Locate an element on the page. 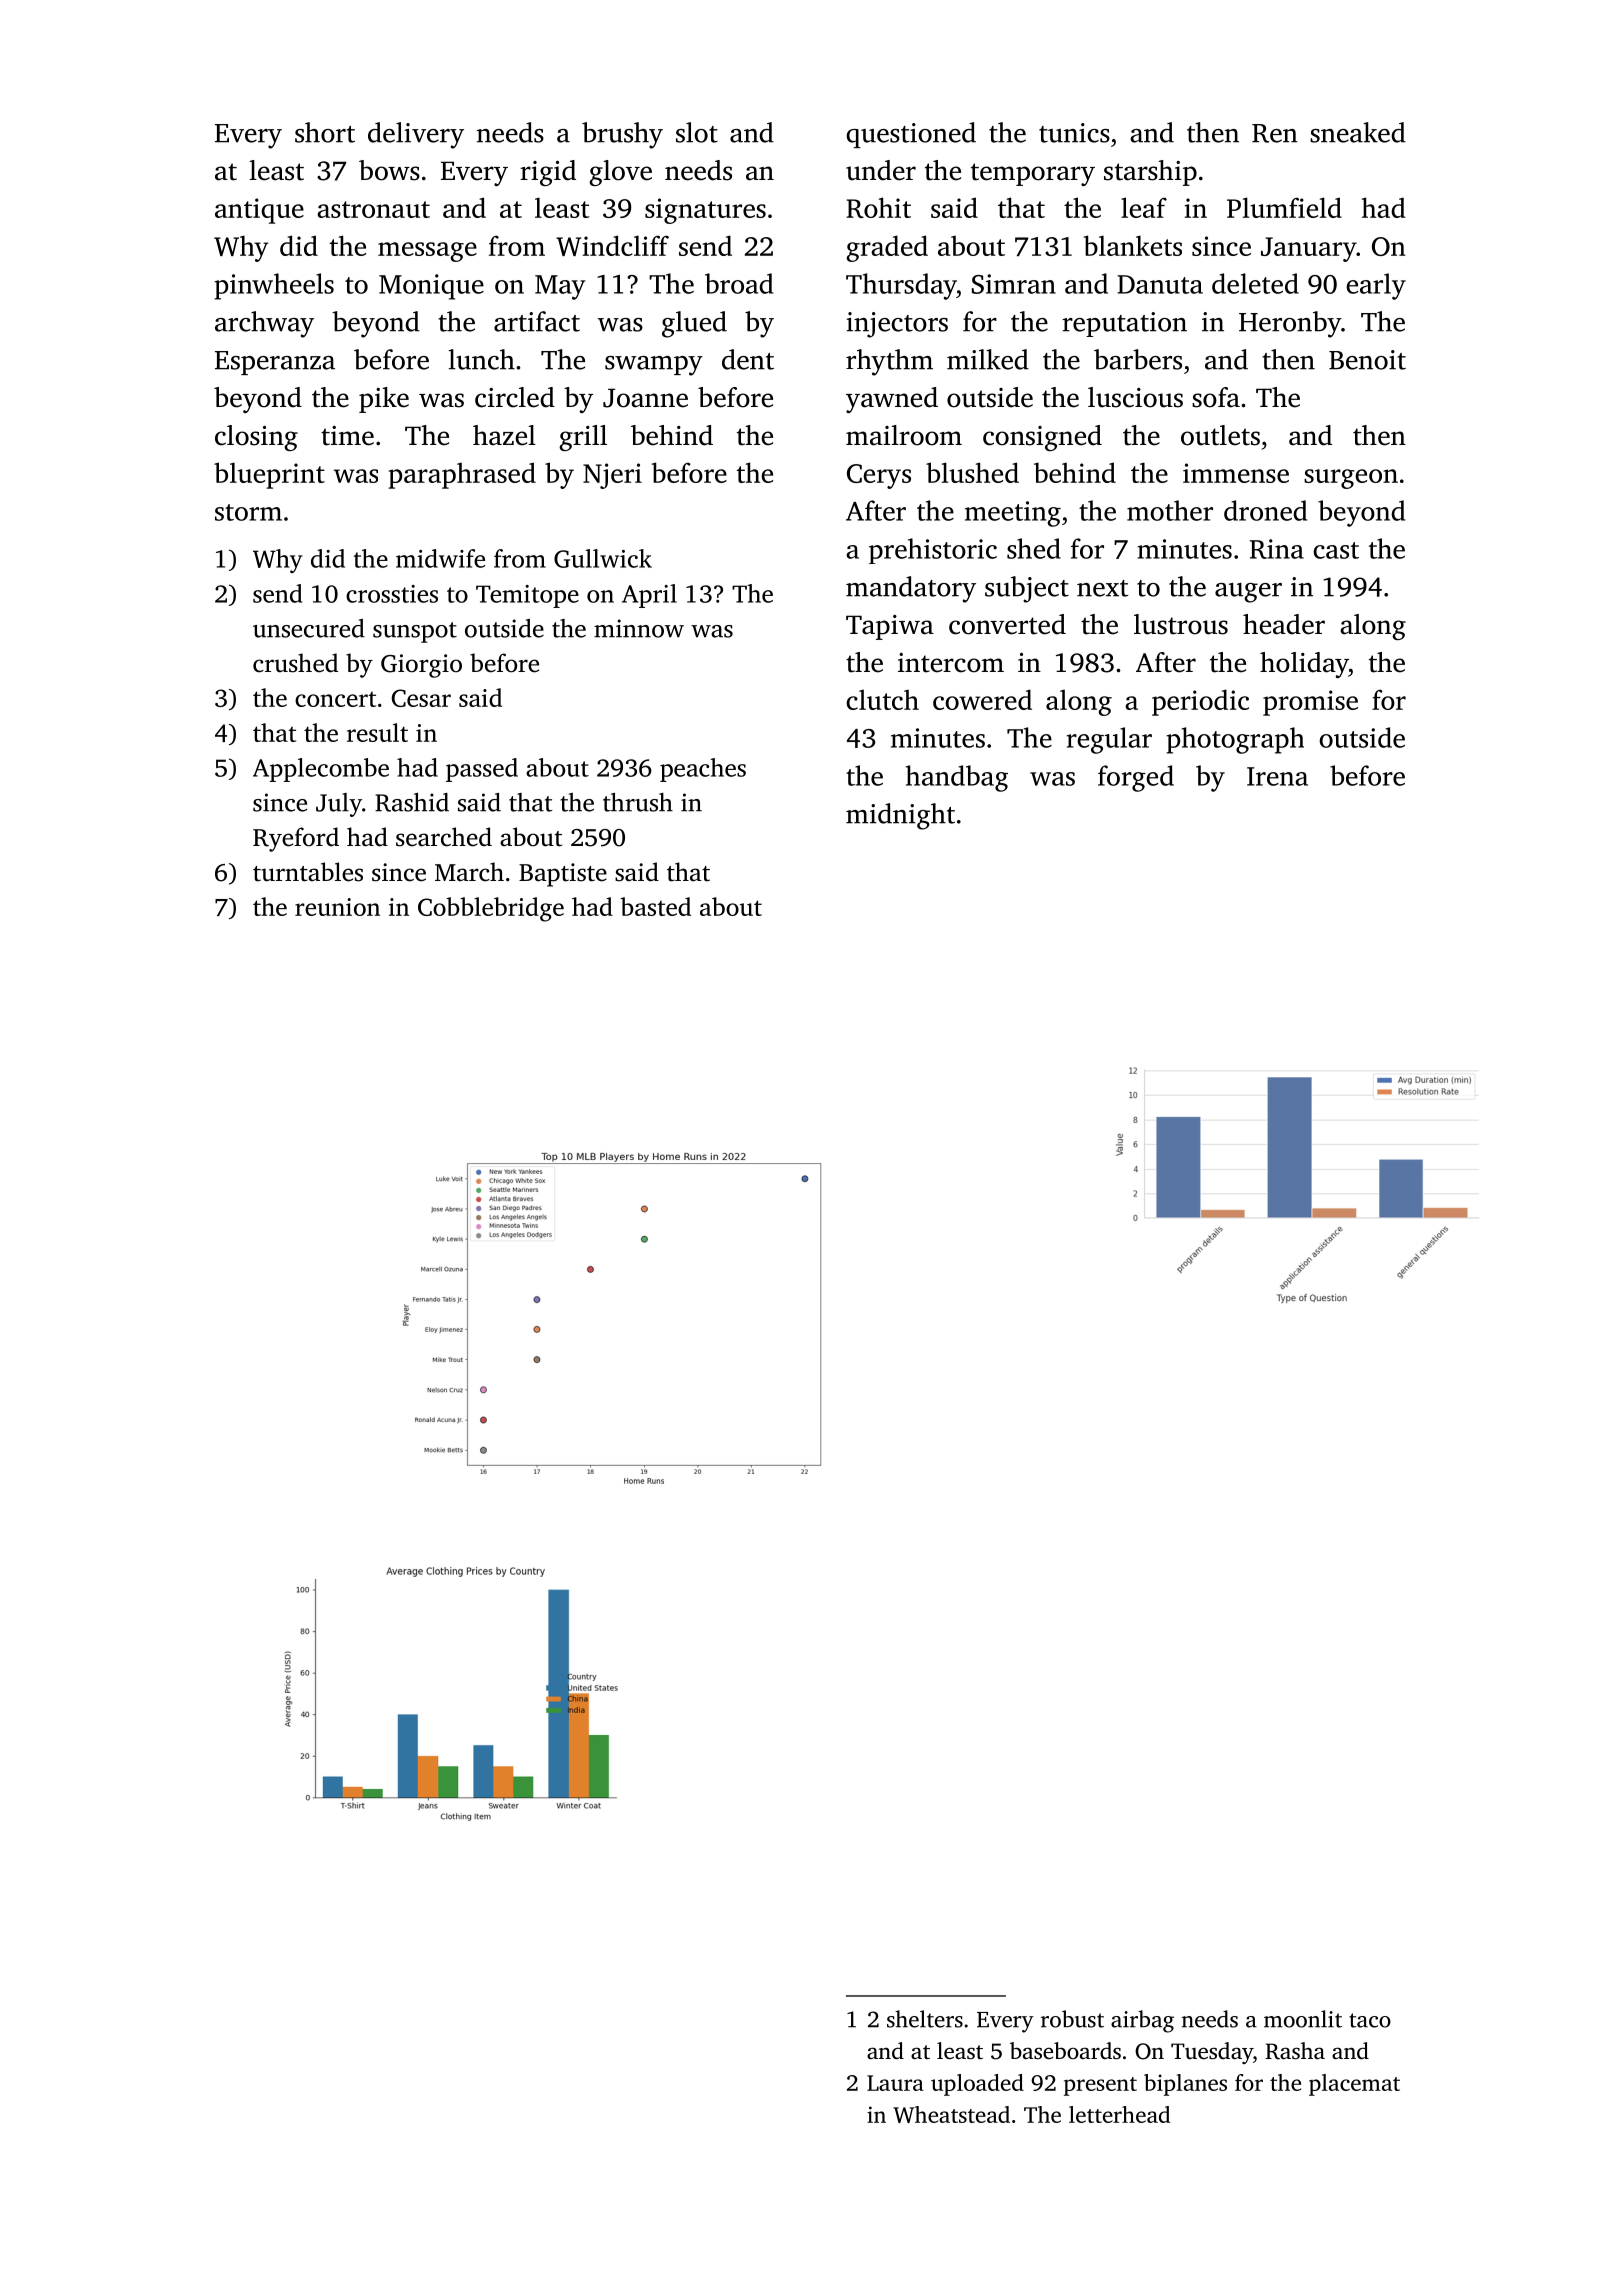 The width and height of the document is (1620, 2292). forged is located at coordinates (1136, 778).
